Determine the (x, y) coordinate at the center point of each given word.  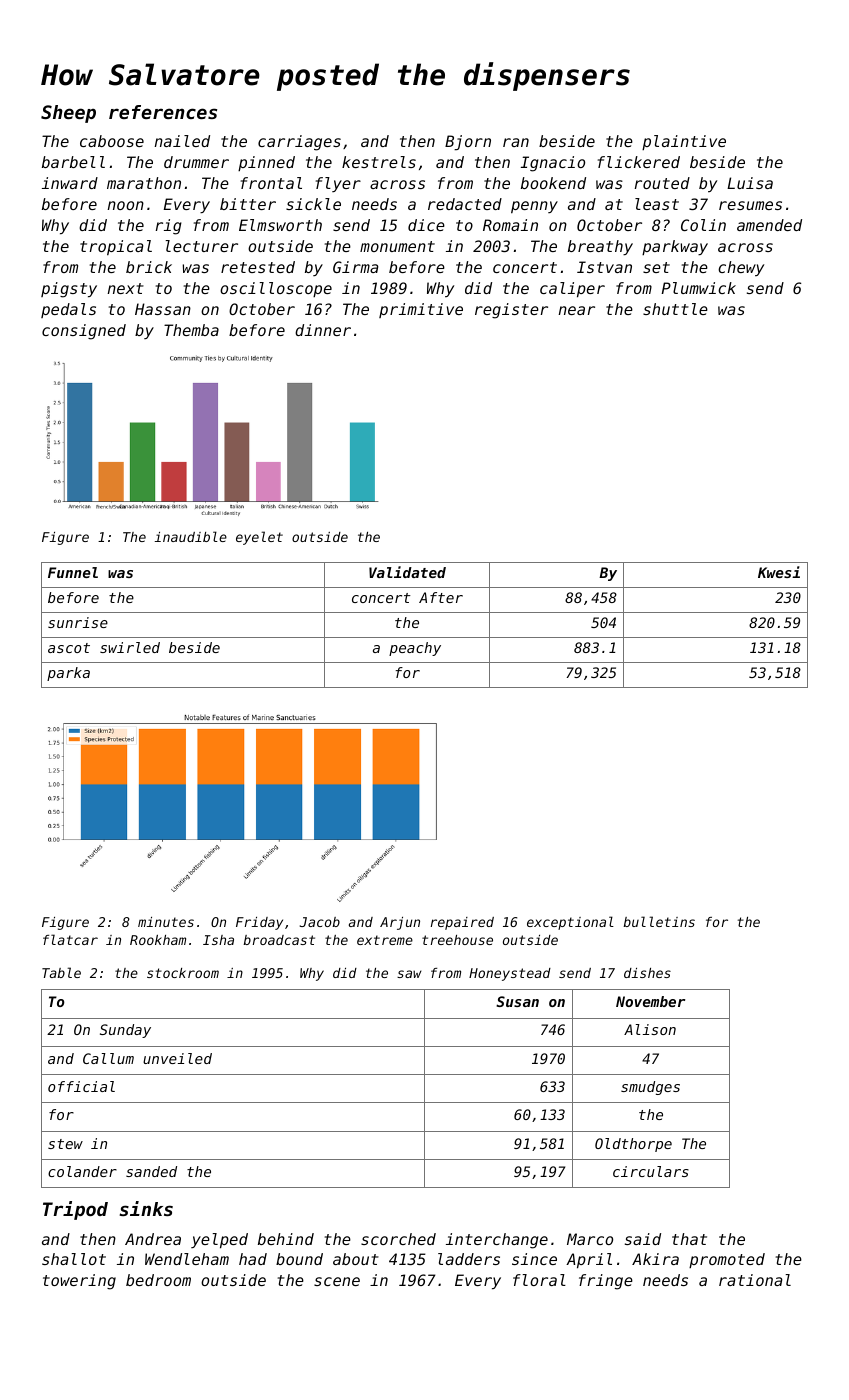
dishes (647, 973)
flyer (338, 184)
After (441, 597)
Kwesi (779, 572)
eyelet (259, 538)
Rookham (158, 940)
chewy (741, 269)
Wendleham (187, 1259)
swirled (130, 647)
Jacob (320, 922)
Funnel (73, 572)
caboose (112, 141)
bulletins (659, 921)
